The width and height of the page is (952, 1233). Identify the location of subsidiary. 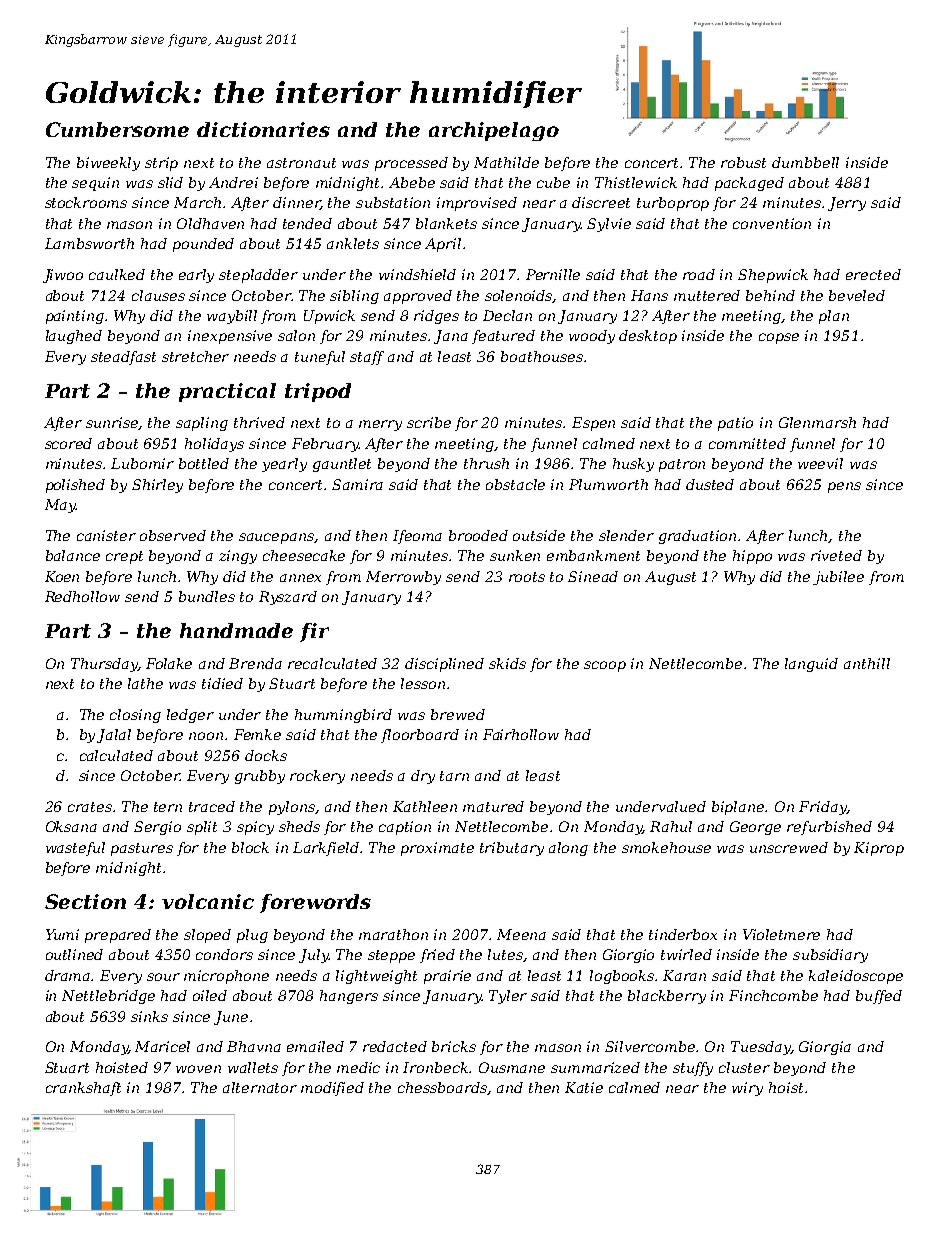
(830, 956).
